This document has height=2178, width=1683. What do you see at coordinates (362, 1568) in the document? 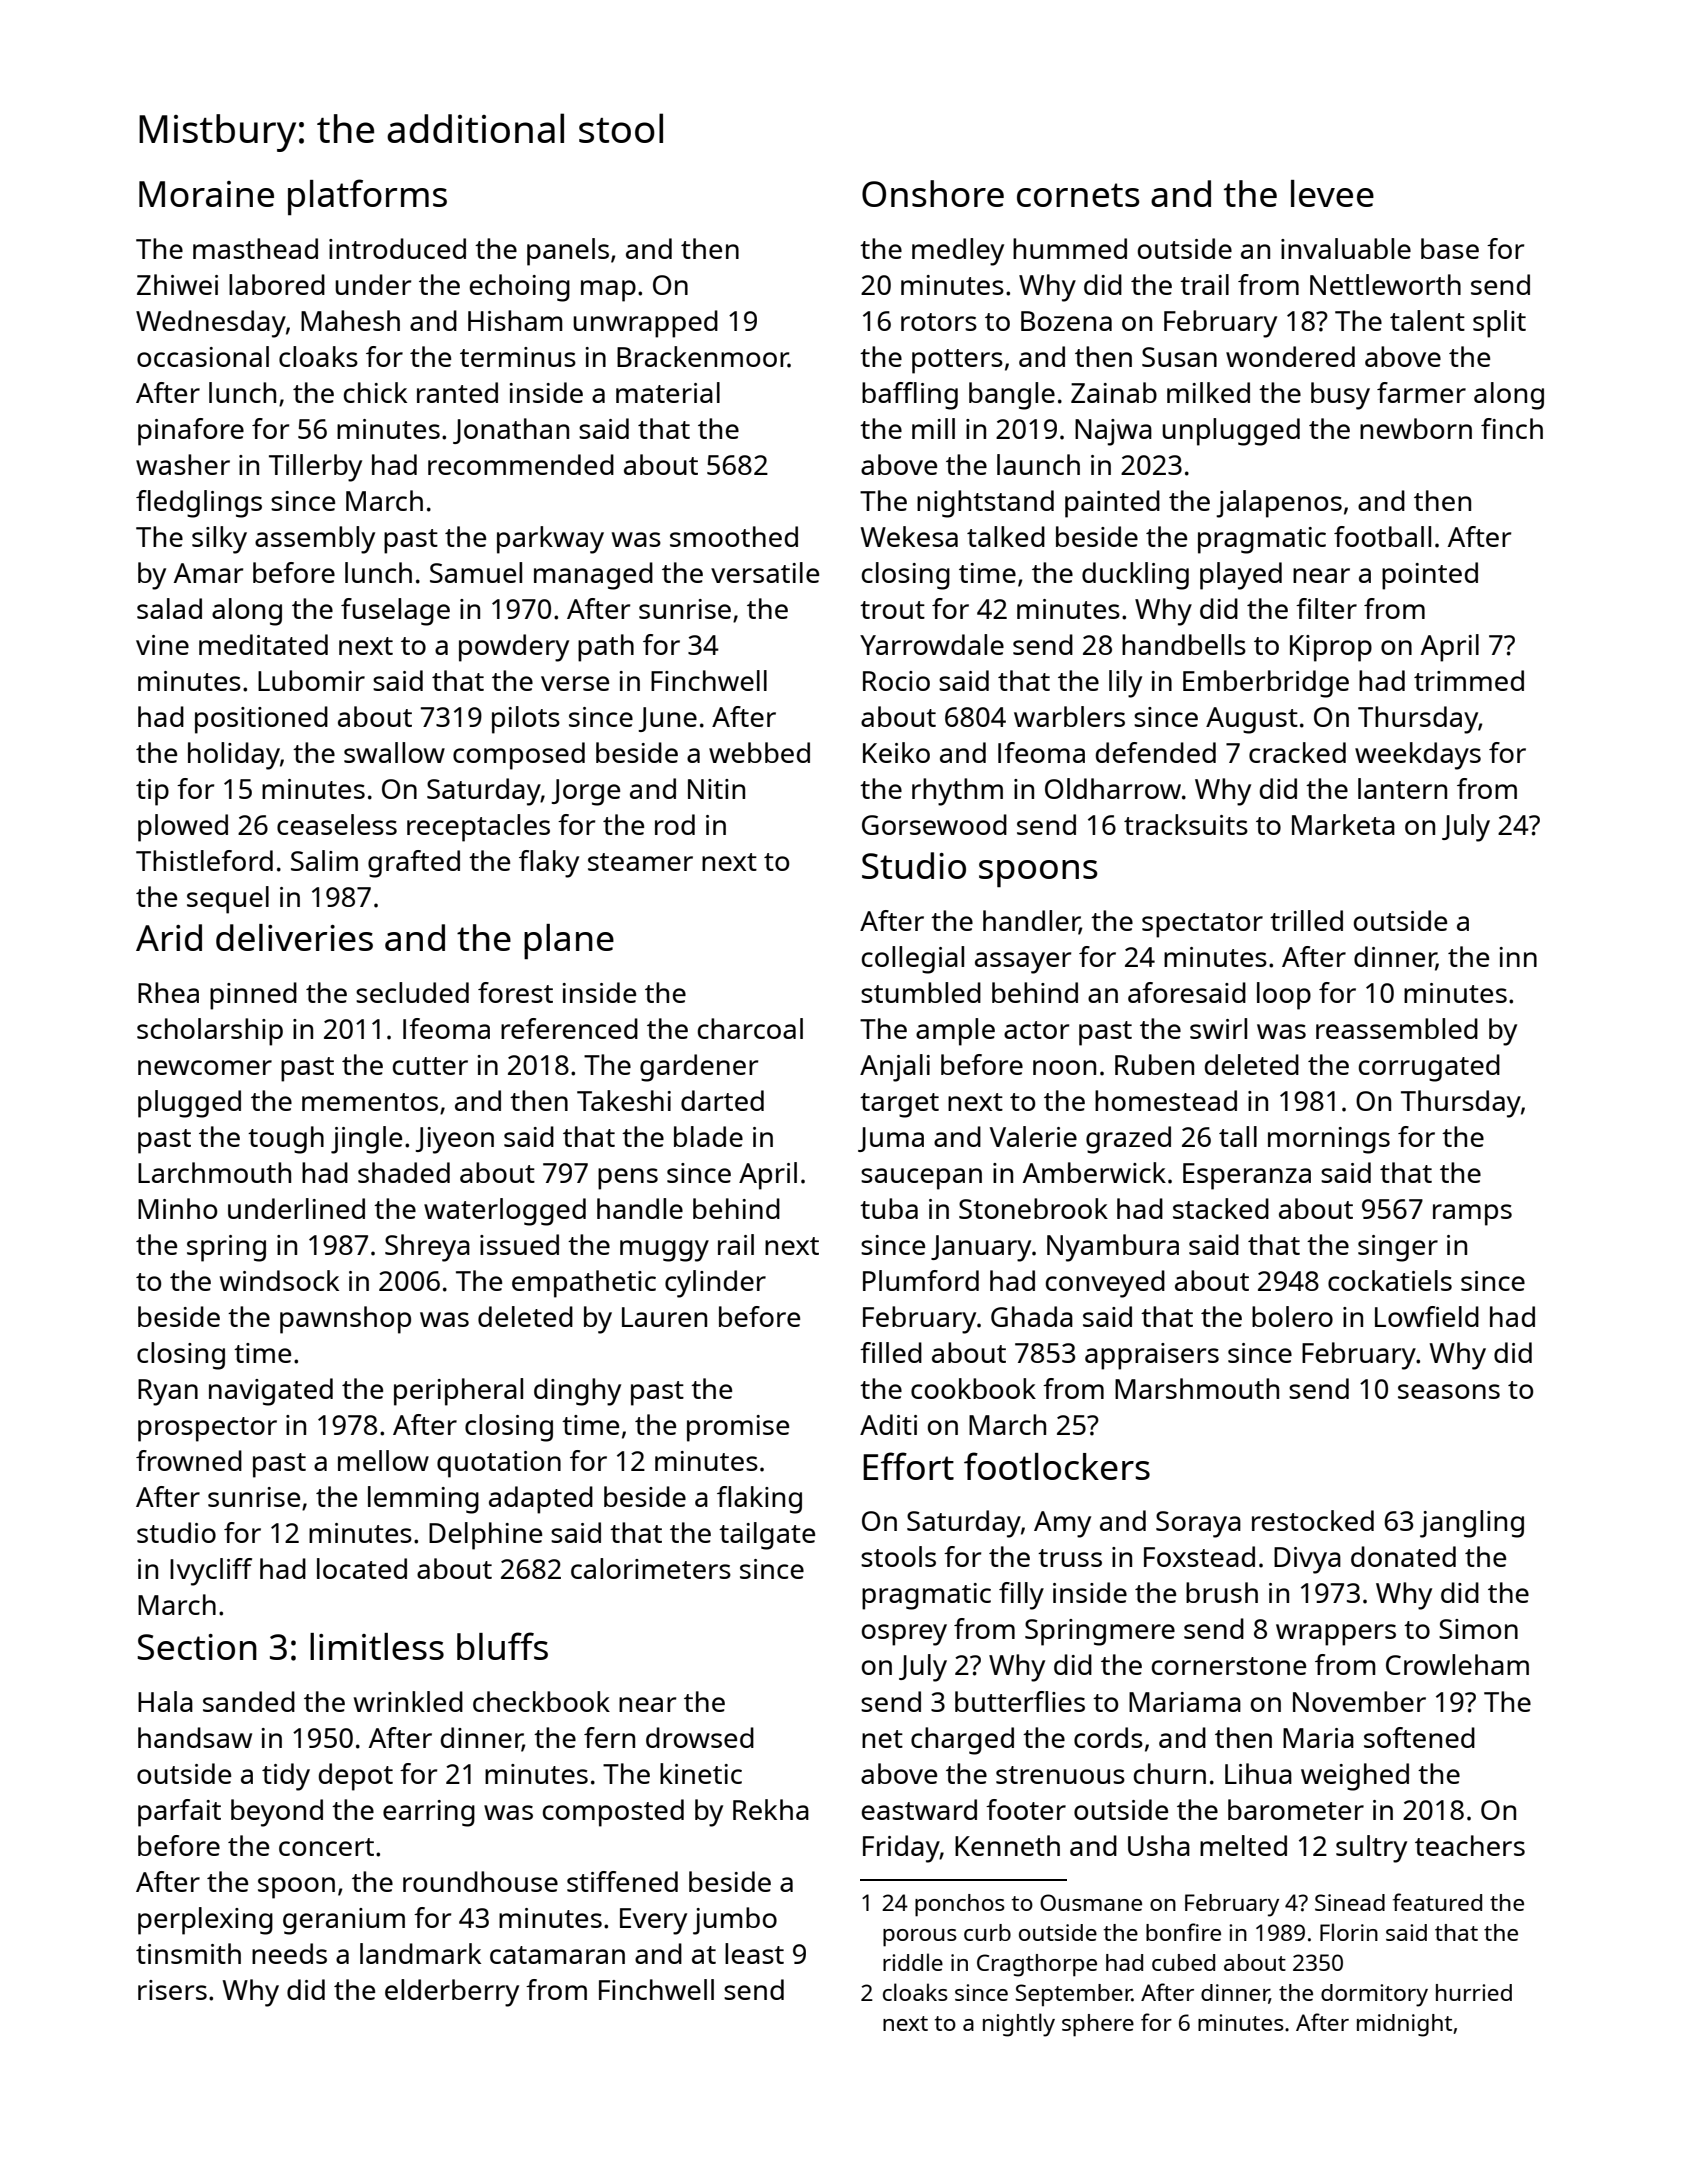
I see `located` at bounding box center [362, 1568].
